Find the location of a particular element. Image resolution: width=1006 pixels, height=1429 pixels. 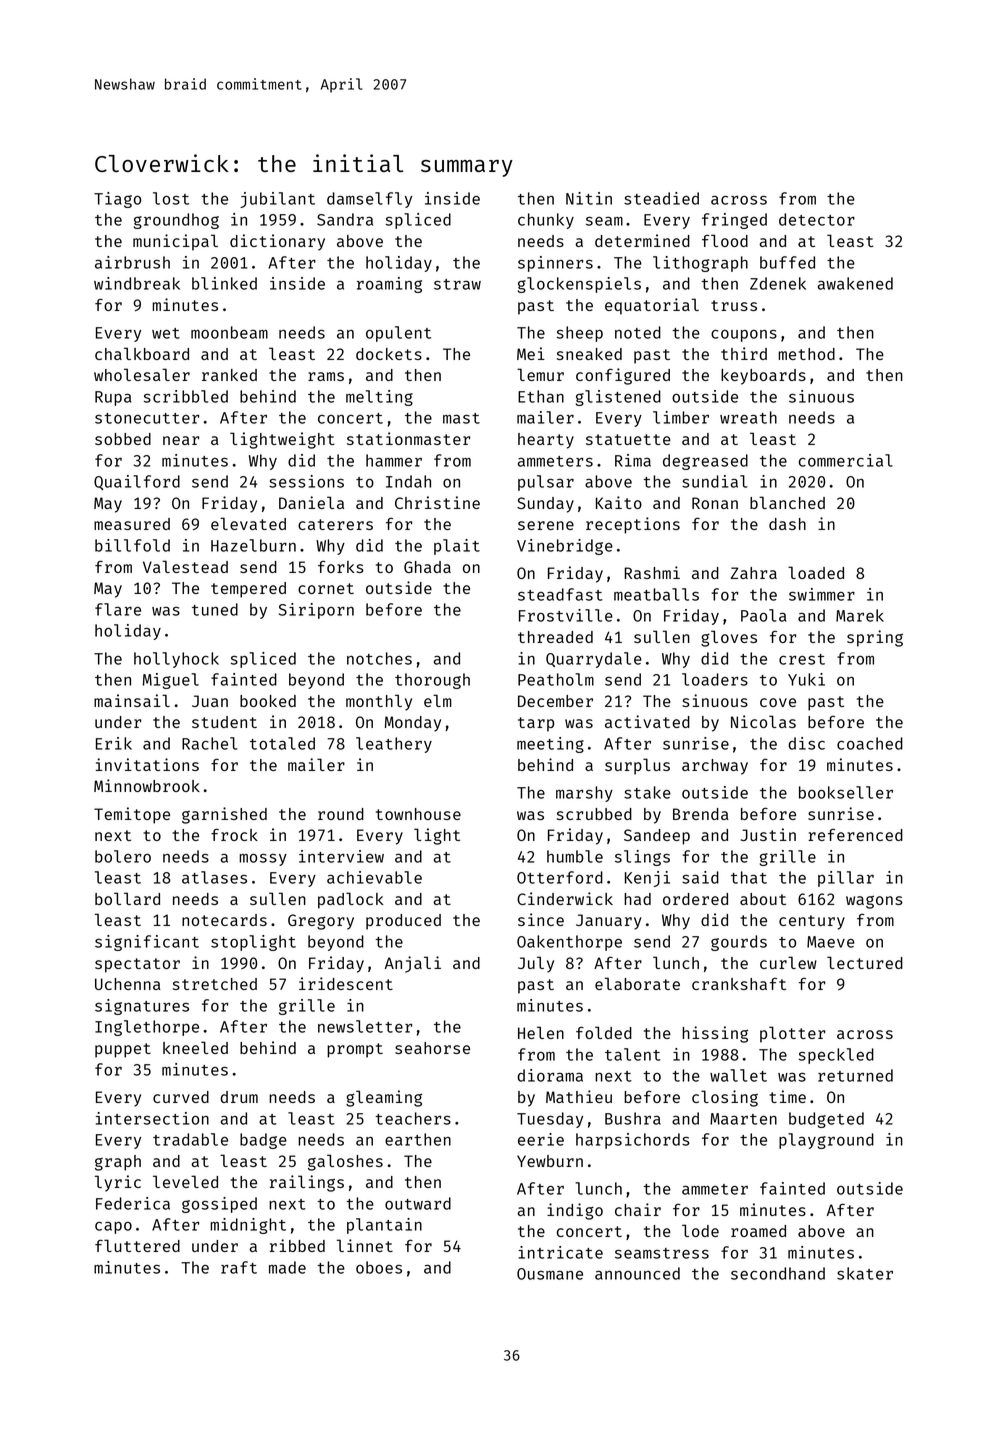

Nitin is located at coordinates (589, 198).
